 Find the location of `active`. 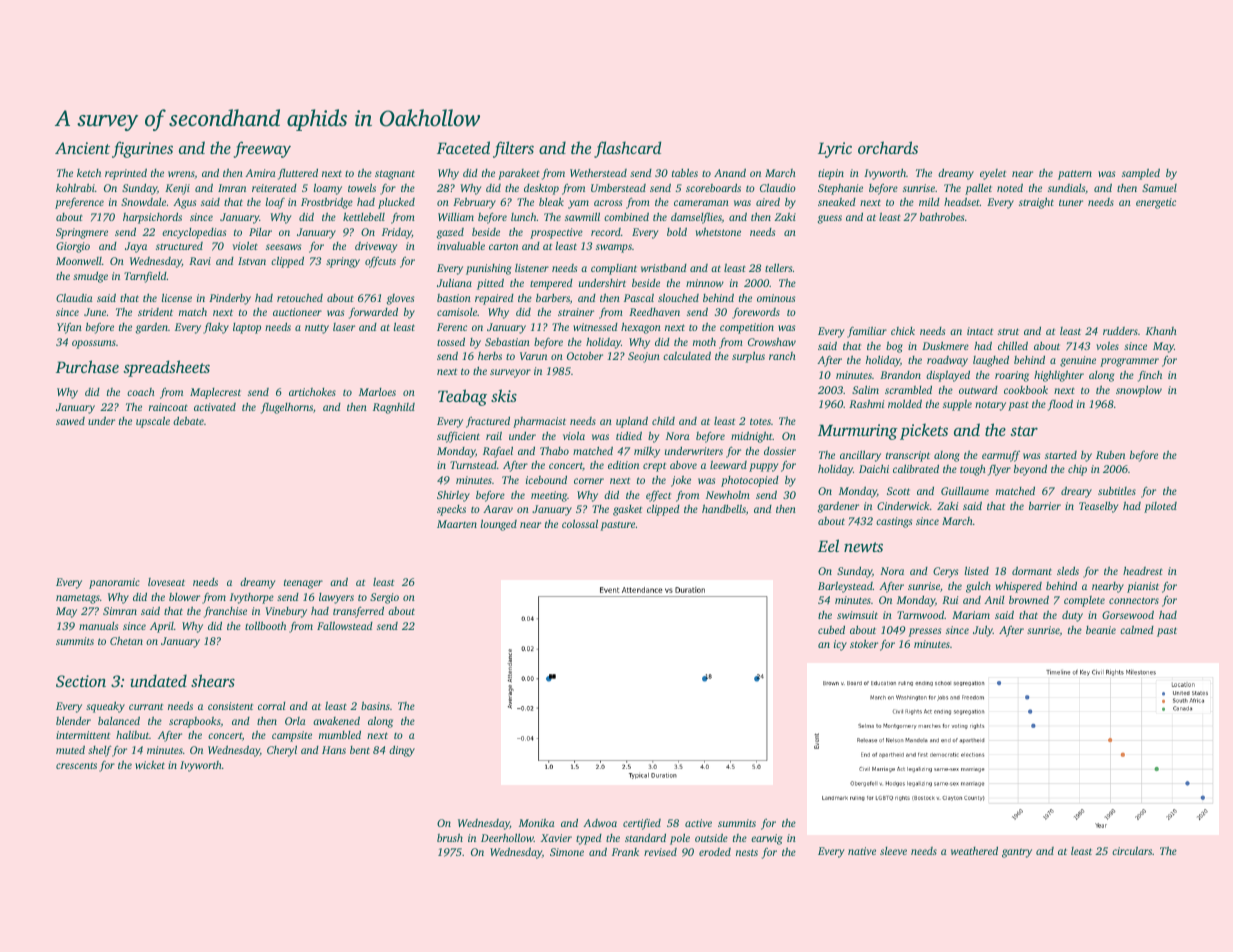

active is located at coordinates (698, 823).
